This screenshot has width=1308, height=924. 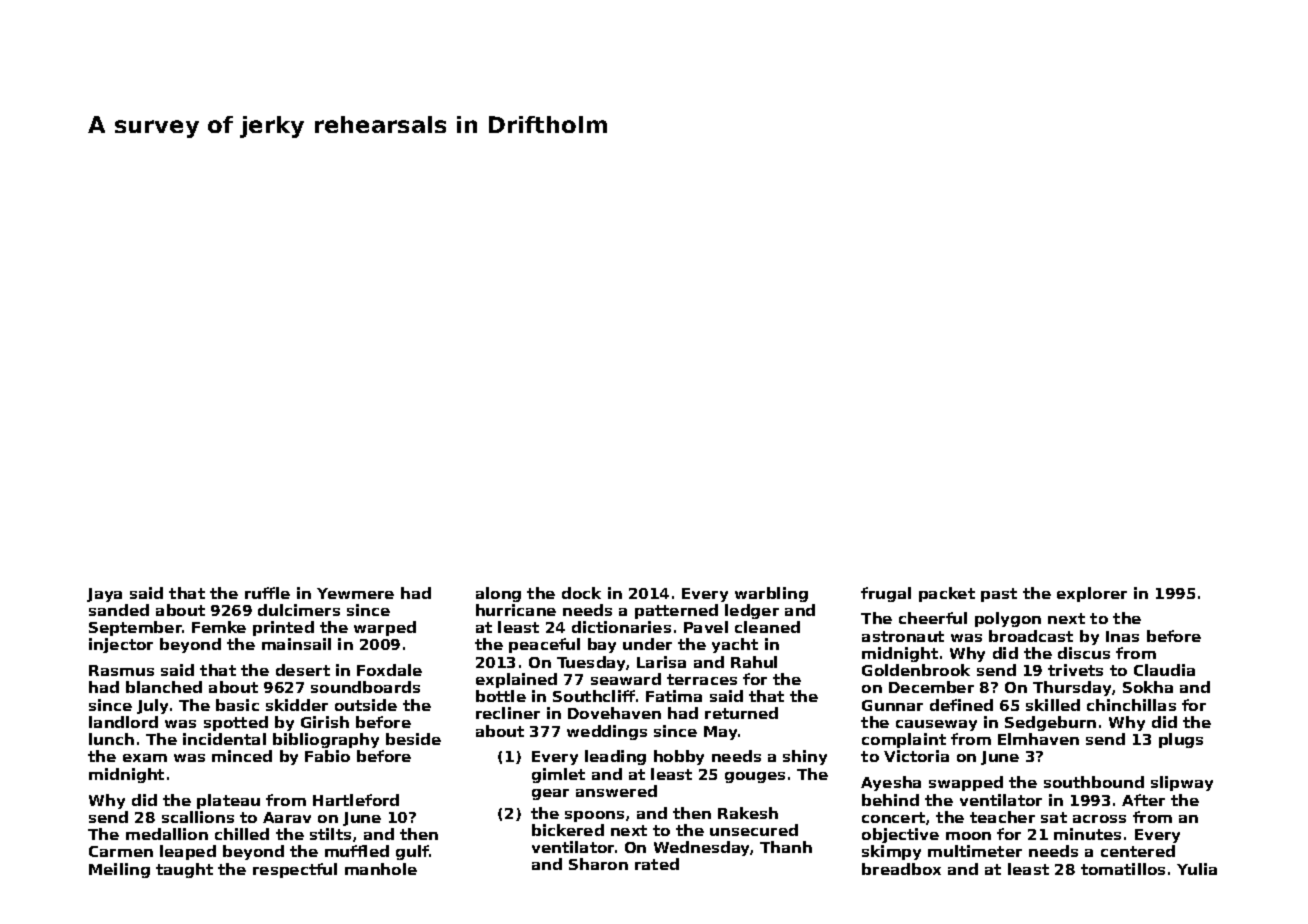 I want to click on dock, so click(x=581, y=593).
